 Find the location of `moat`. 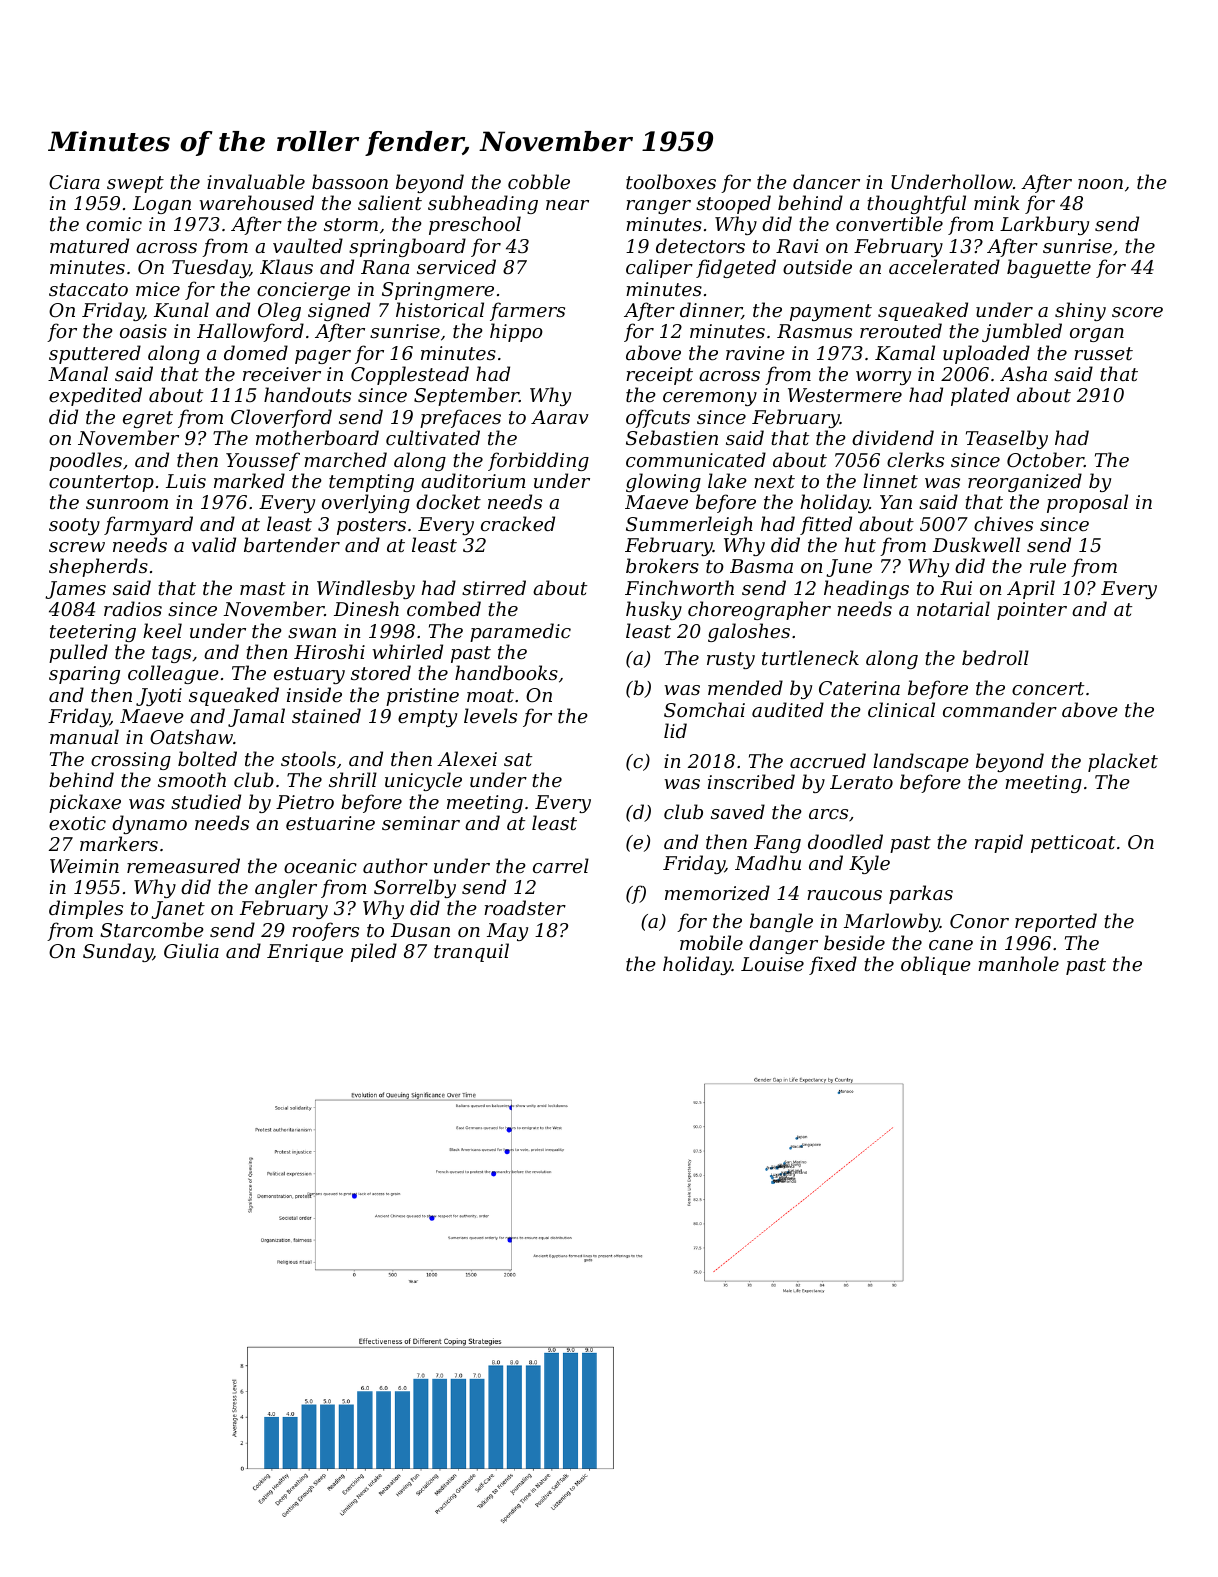

moat is located at coordinates (490, 695).
